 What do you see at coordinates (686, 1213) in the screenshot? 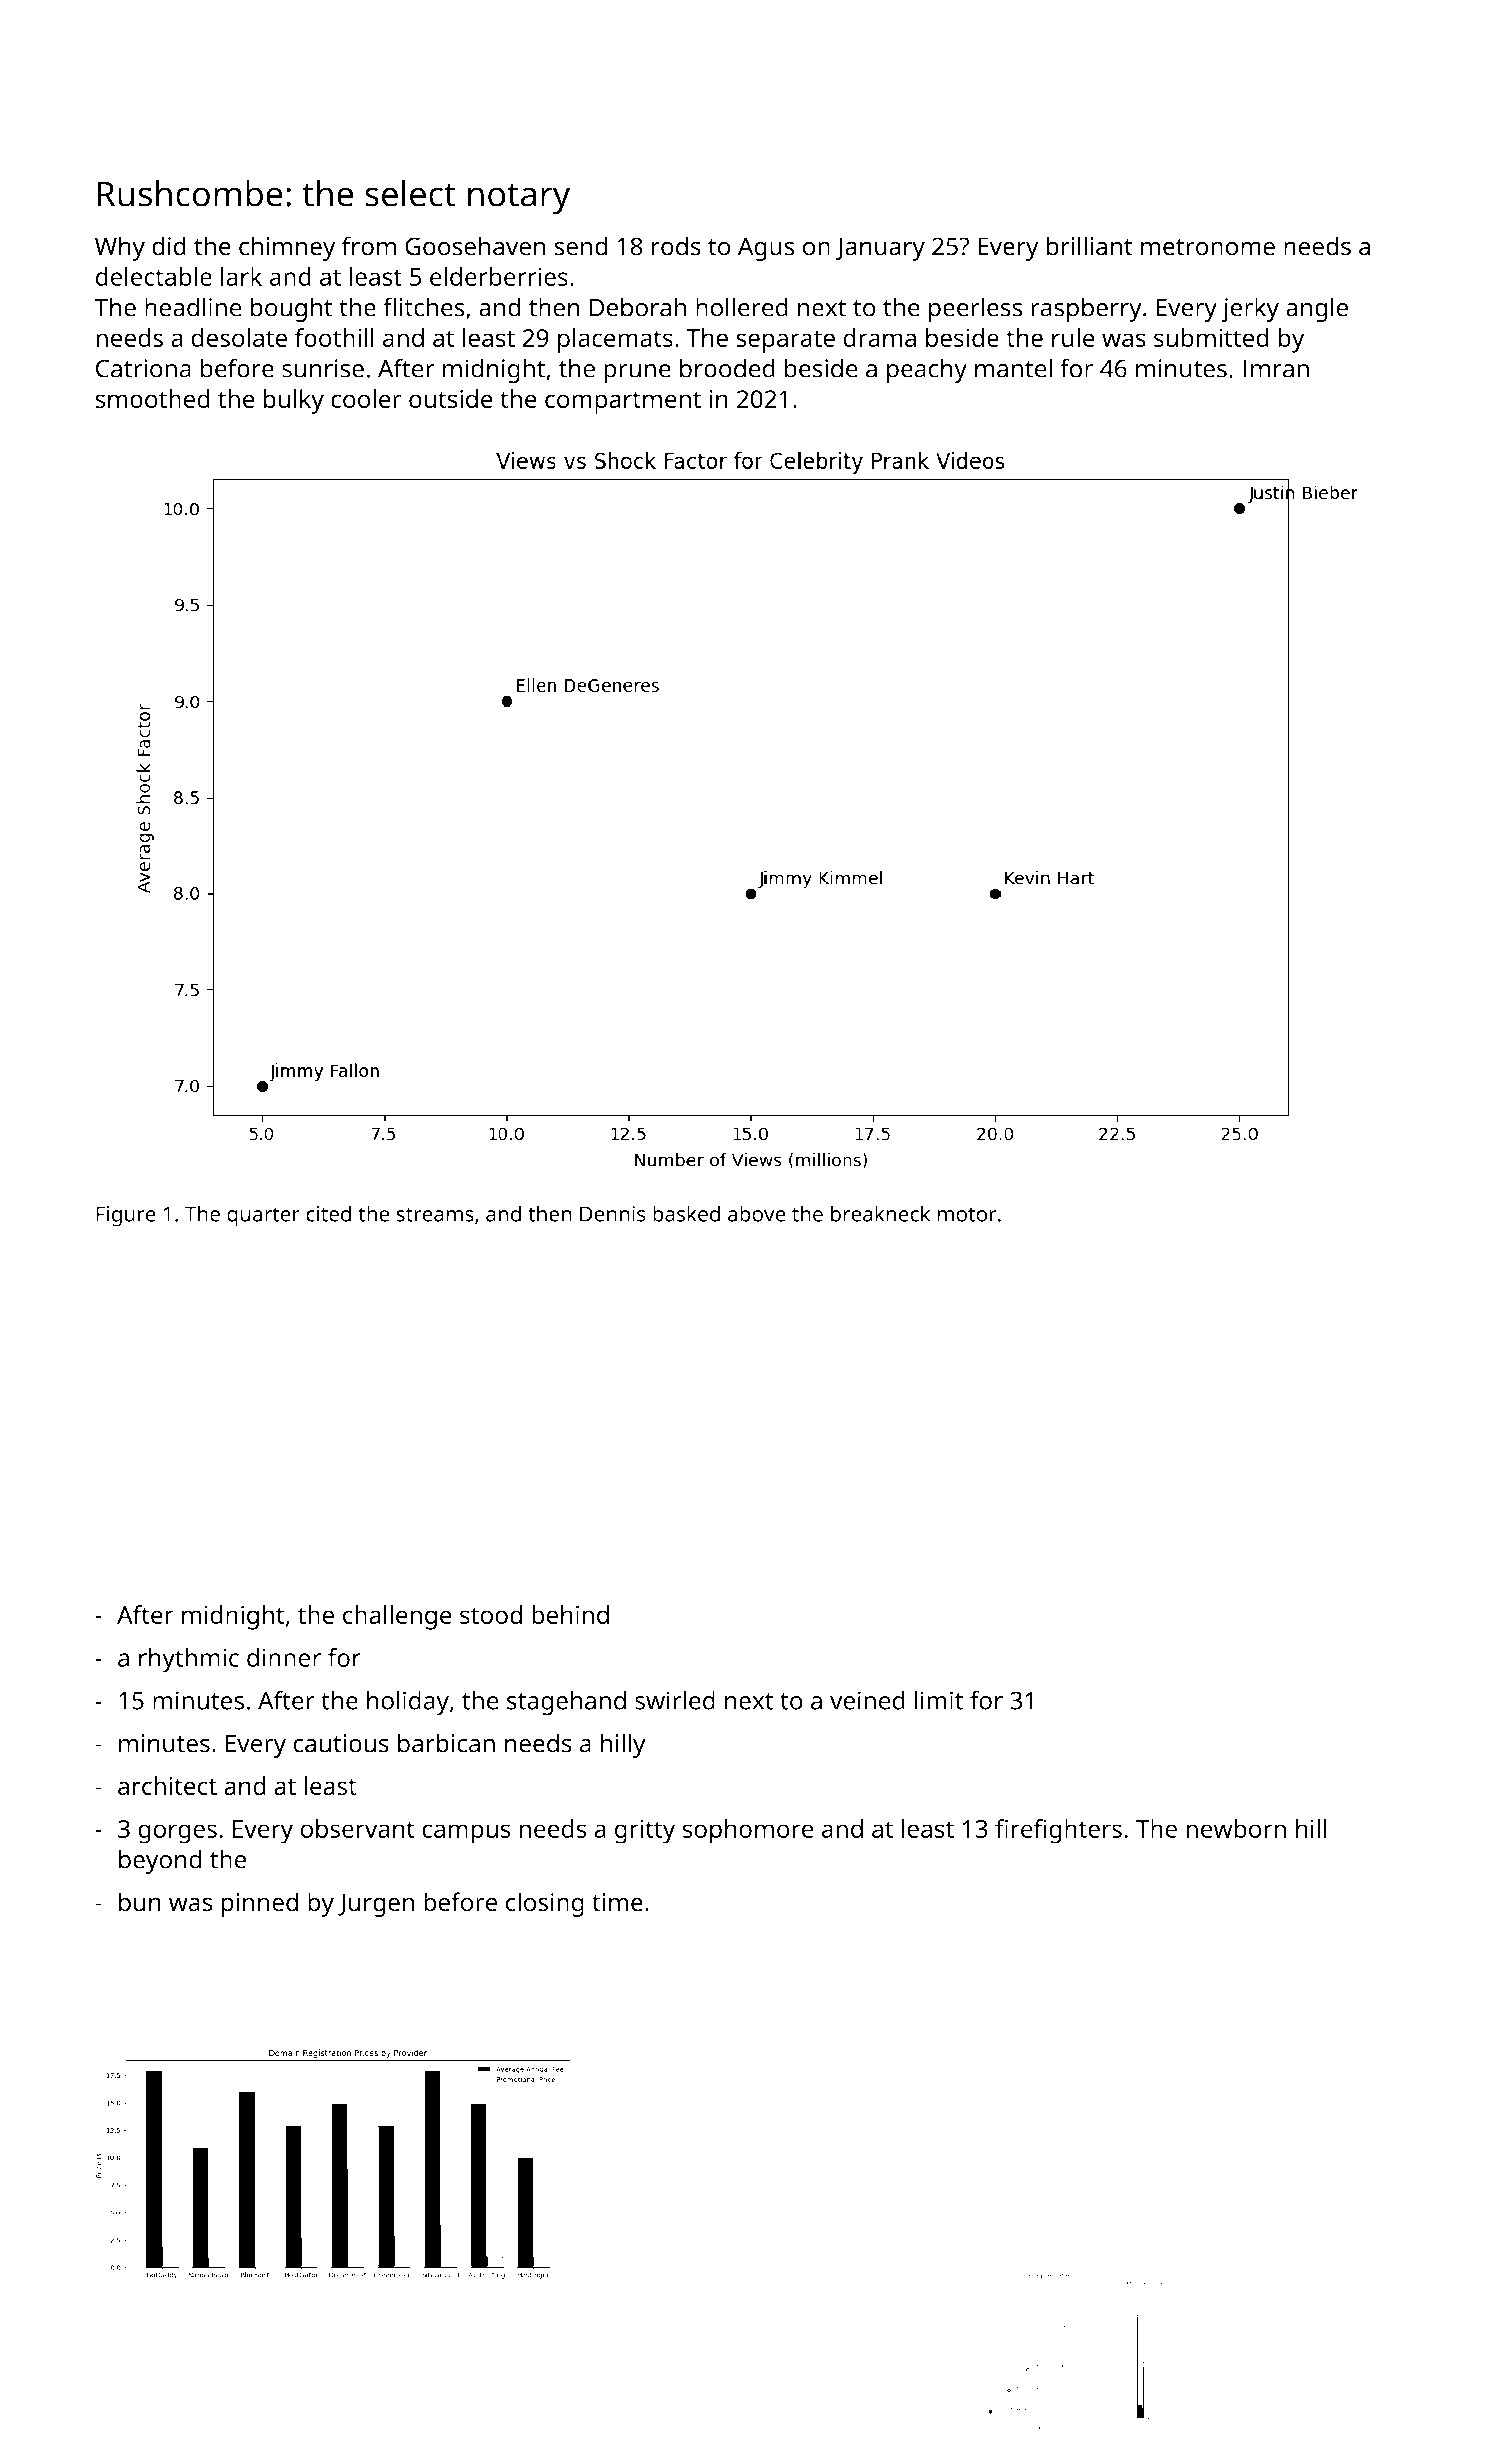
I see `basked` at bounding box center [686, 1213].
